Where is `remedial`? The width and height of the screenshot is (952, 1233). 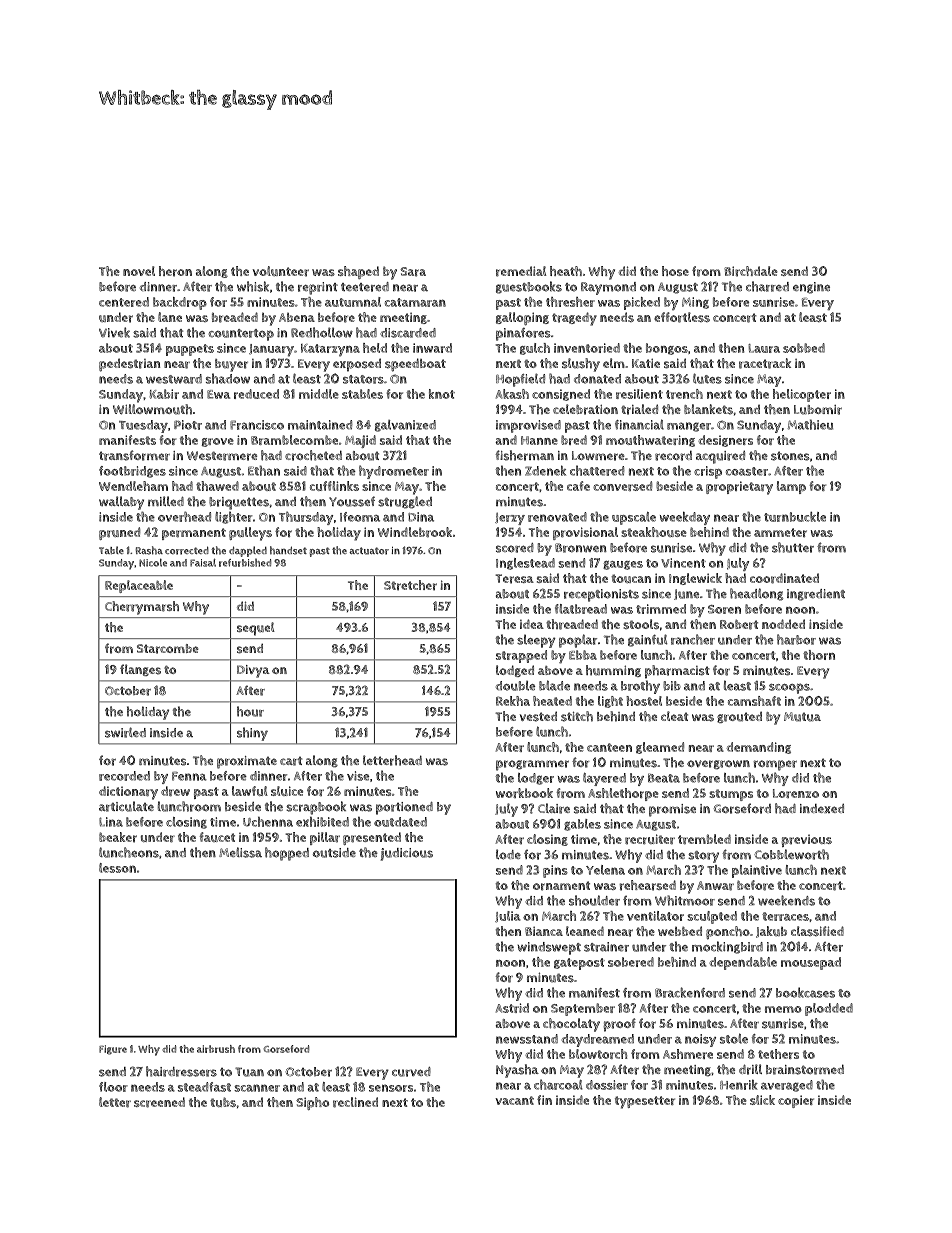
remedial is located at coordinates (521, 271).
